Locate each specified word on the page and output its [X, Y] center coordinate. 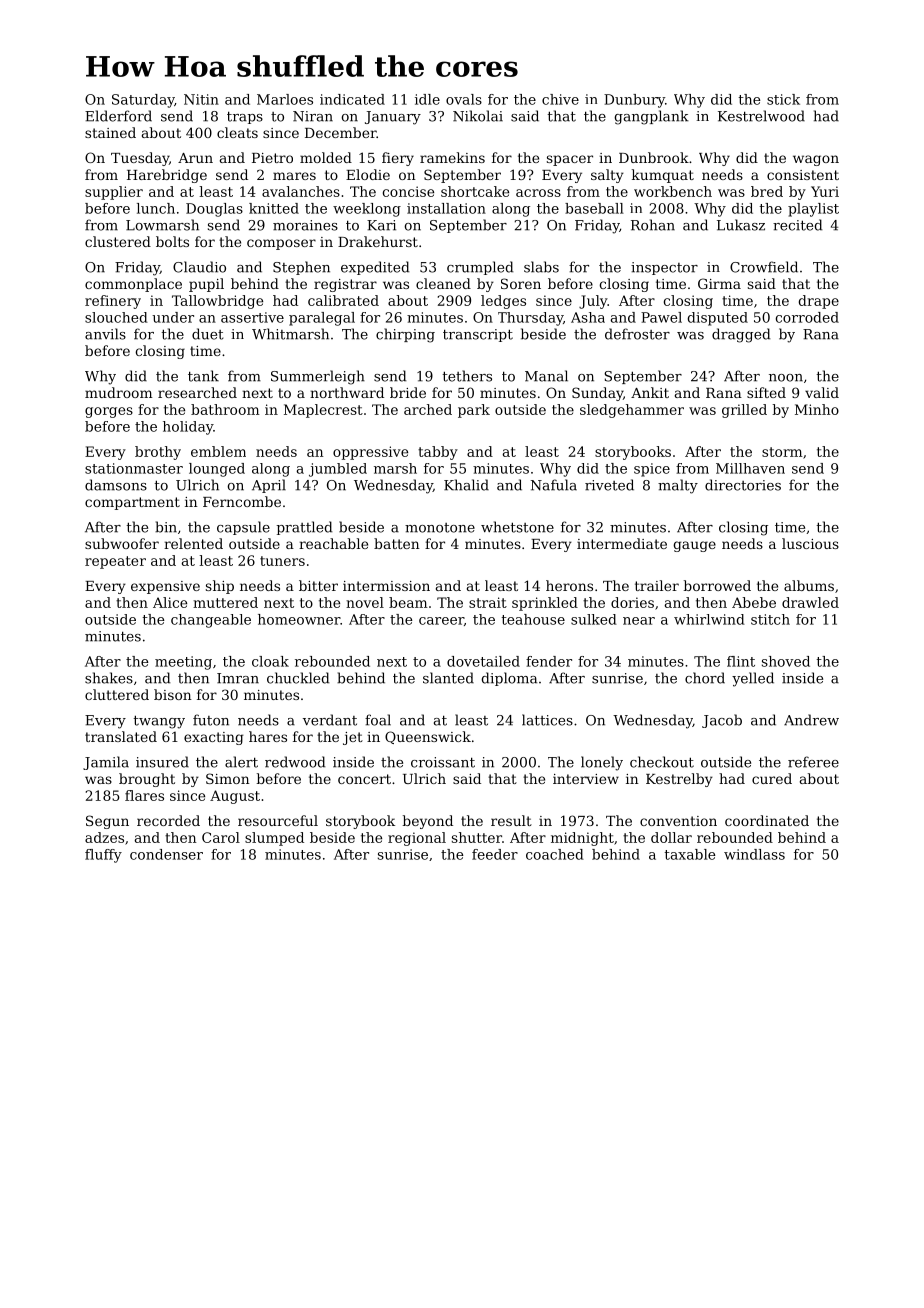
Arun [195, 158]
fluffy [103, 856]
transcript [478, 335]
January [393, 118]
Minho [817, 409]
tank [203, 376]
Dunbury [634, 101]
